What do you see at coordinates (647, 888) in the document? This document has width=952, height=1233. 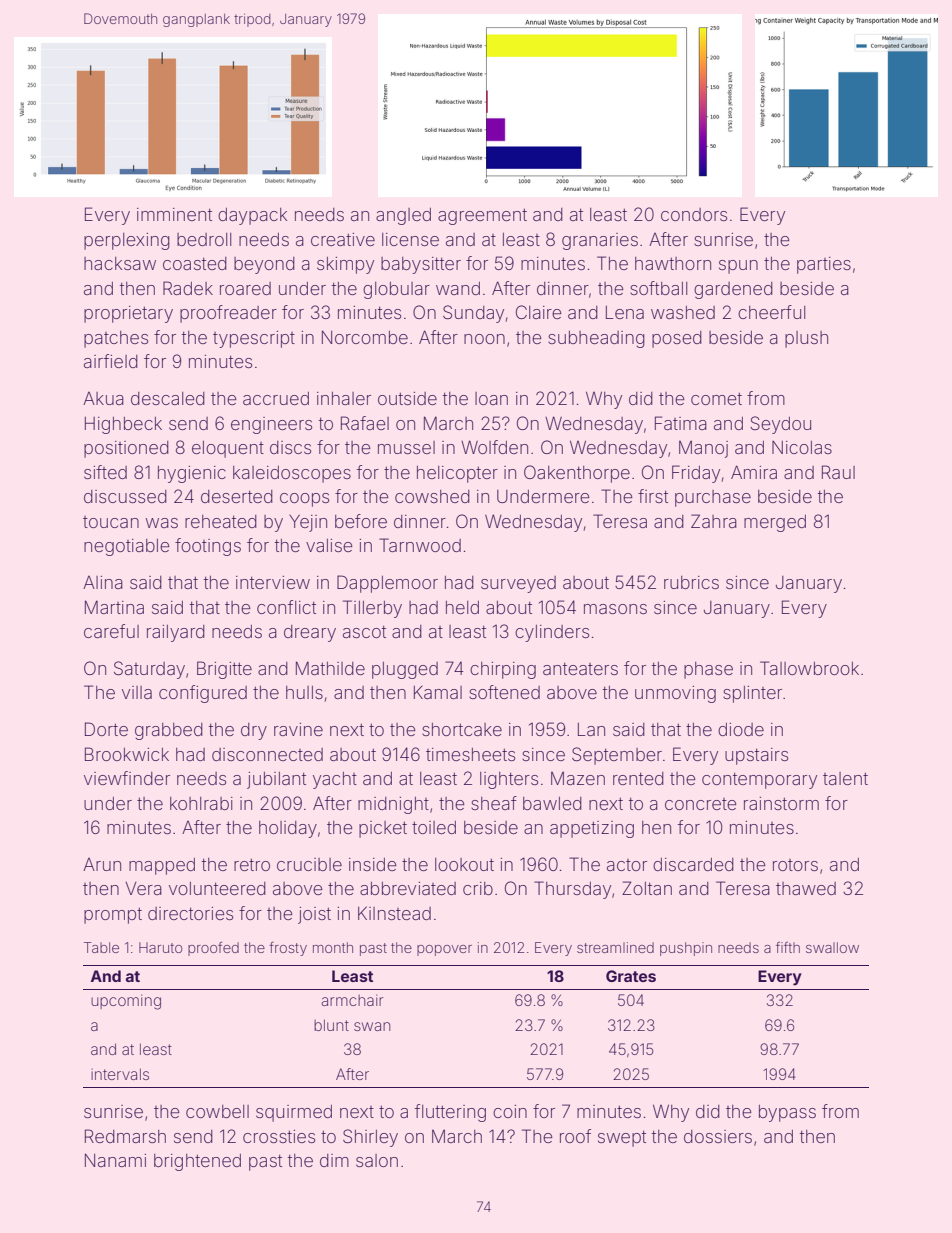 I see `Zoltan` at bounding box center [647, 888].
